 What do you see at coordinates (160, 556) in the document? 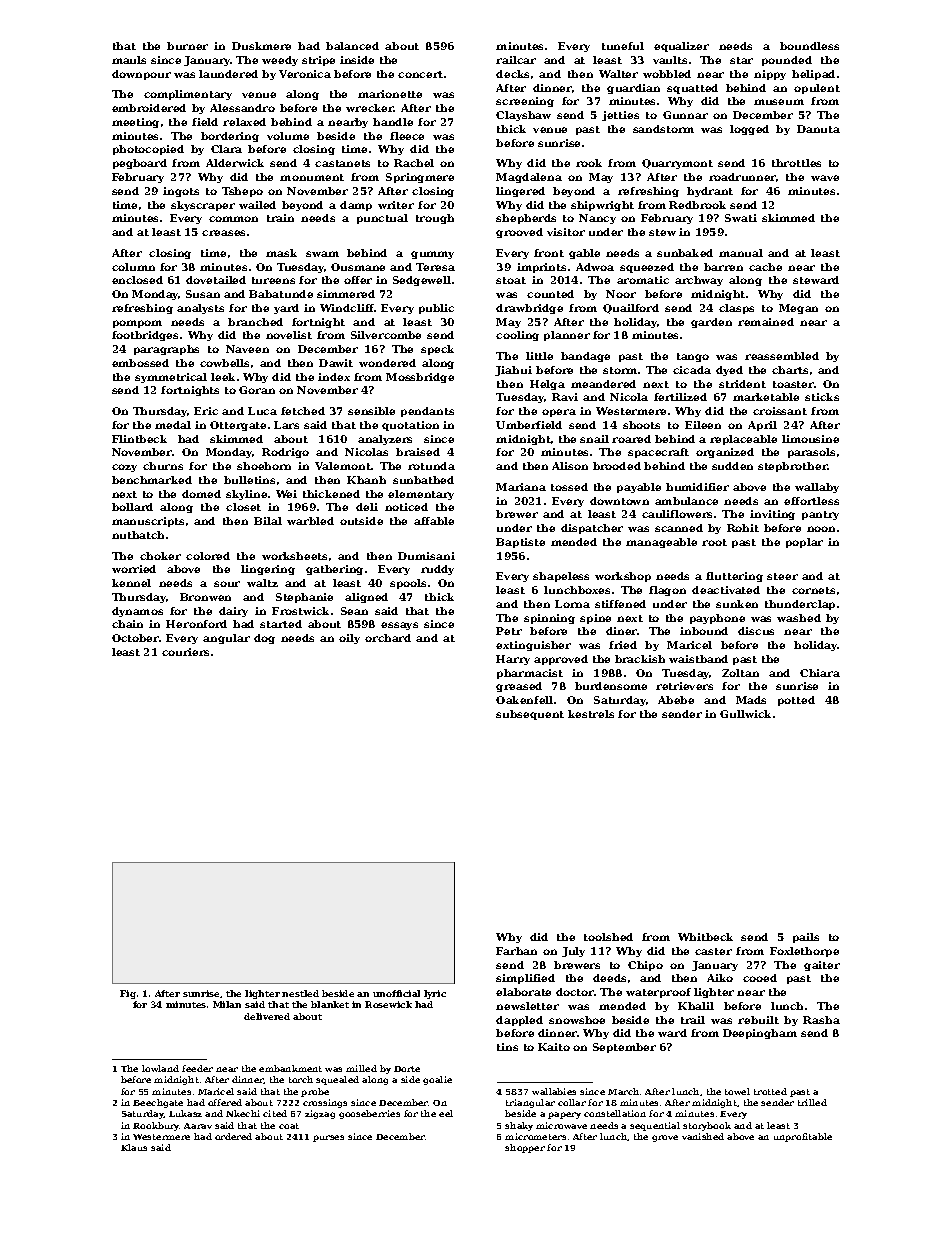
I see `choker` at bounding box center [160, 556].
